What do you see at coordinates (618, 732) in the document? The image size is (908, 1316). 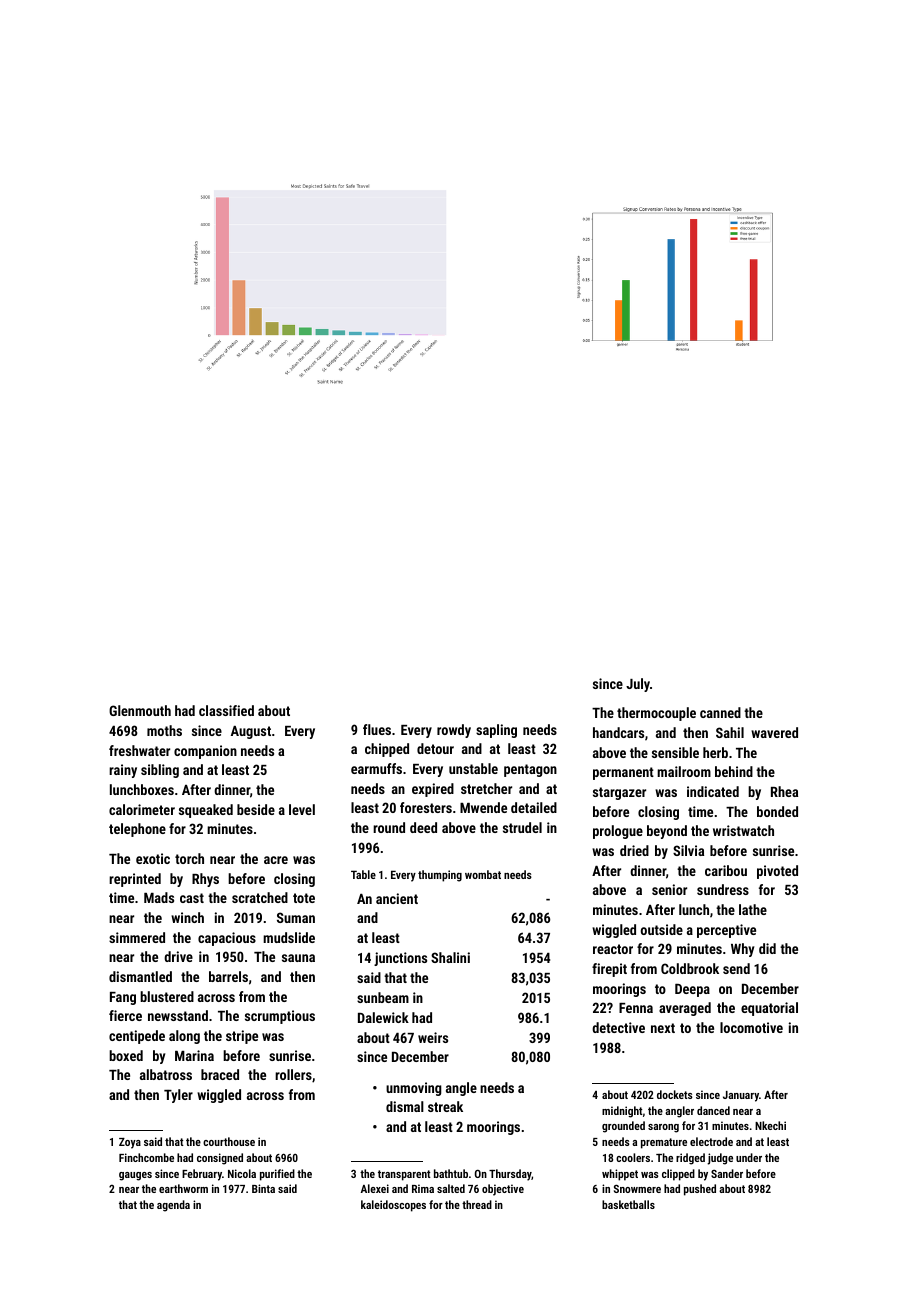 I see `handcars` at bounding box center [618, 732].
